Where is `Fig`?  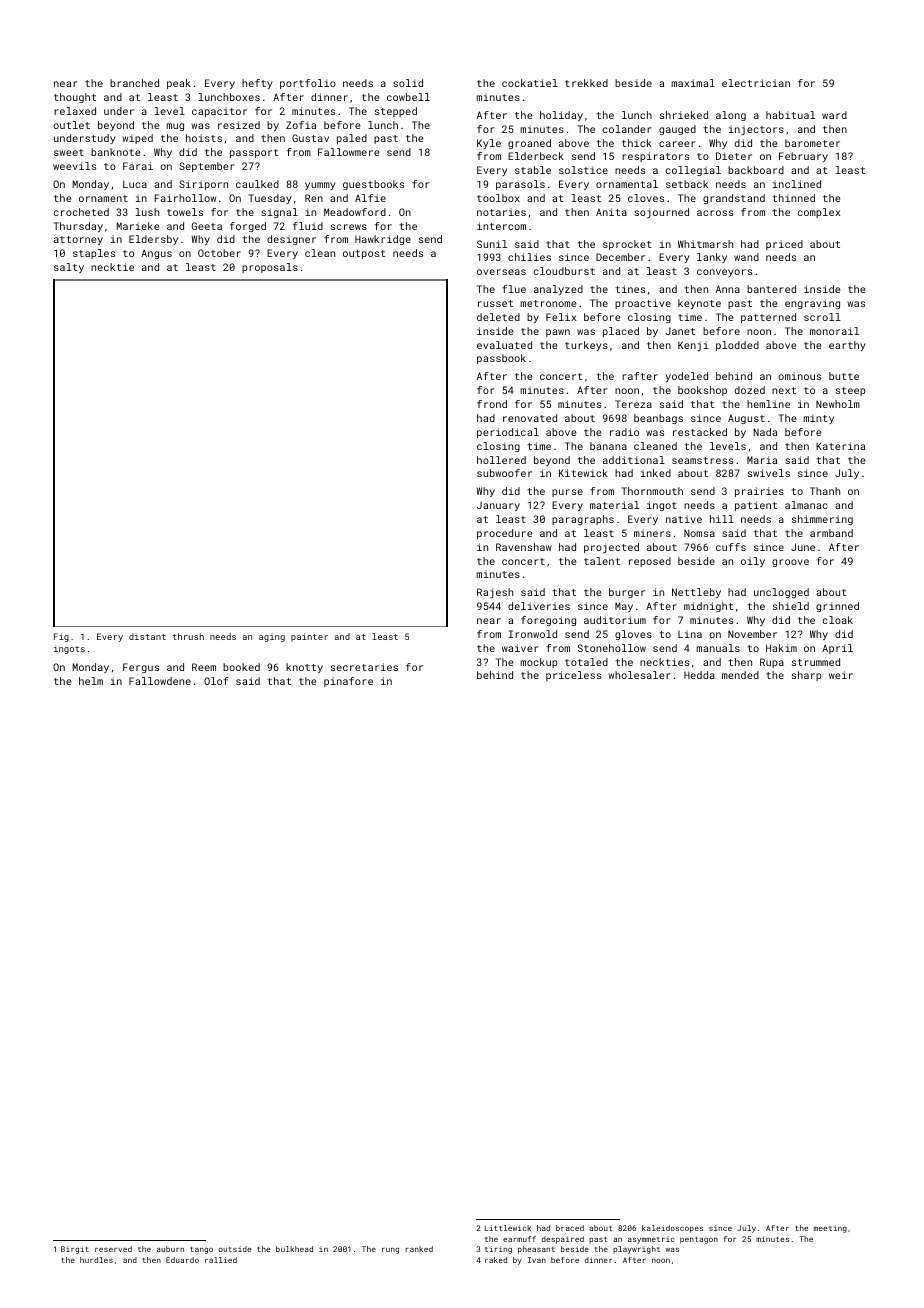
Fig is located at coordinates (61, 637).
